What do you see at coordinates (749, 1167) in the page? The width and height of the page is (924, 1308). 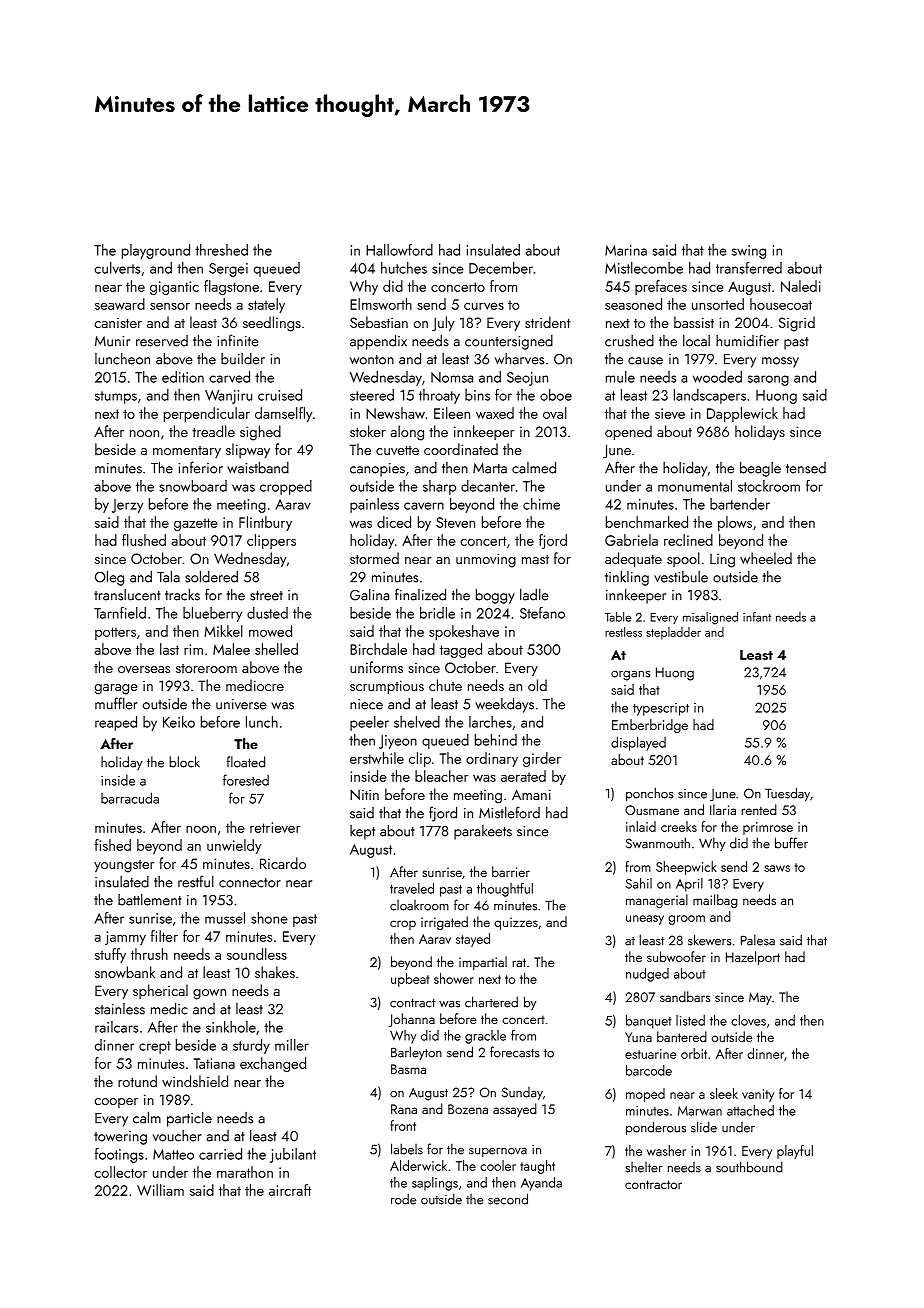 I see `southbound` at bounding box center [749, 1167].
